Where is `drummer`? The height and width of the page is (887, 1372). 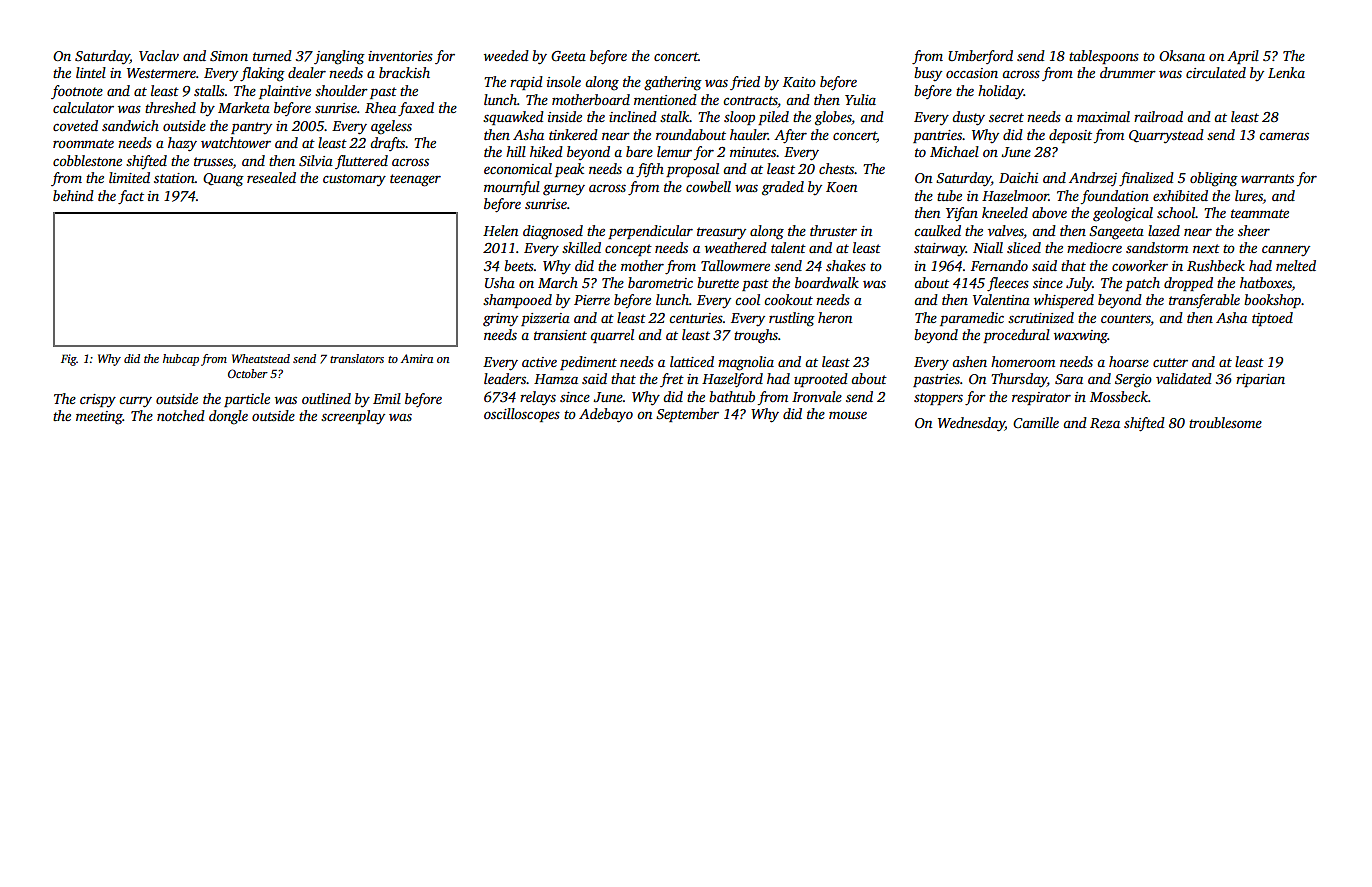
drummer is located at coordinates (1128, 72).
